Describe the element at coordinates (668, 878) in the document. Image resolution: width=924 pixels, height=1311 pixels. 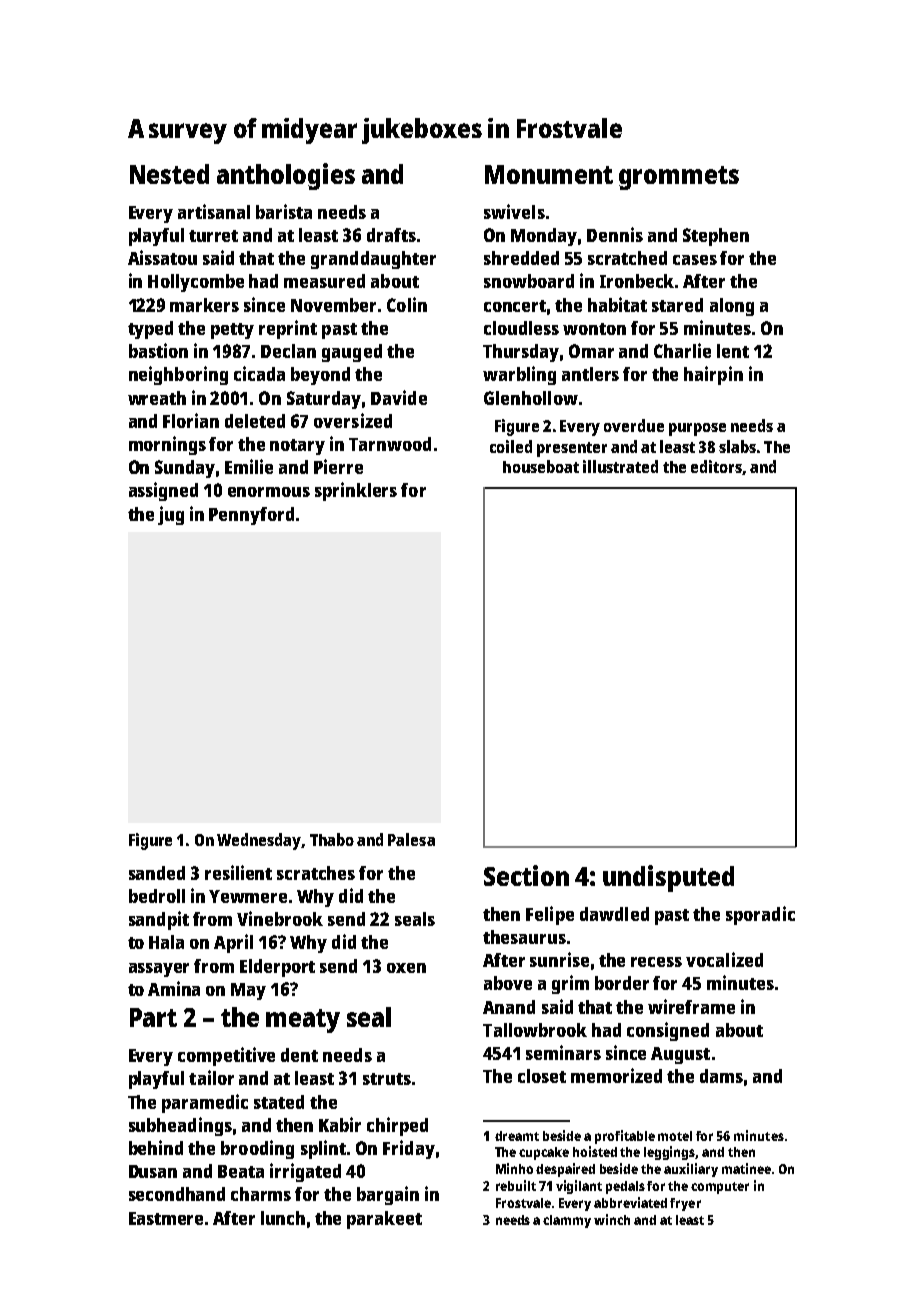
I see `undisputed` at that location.
